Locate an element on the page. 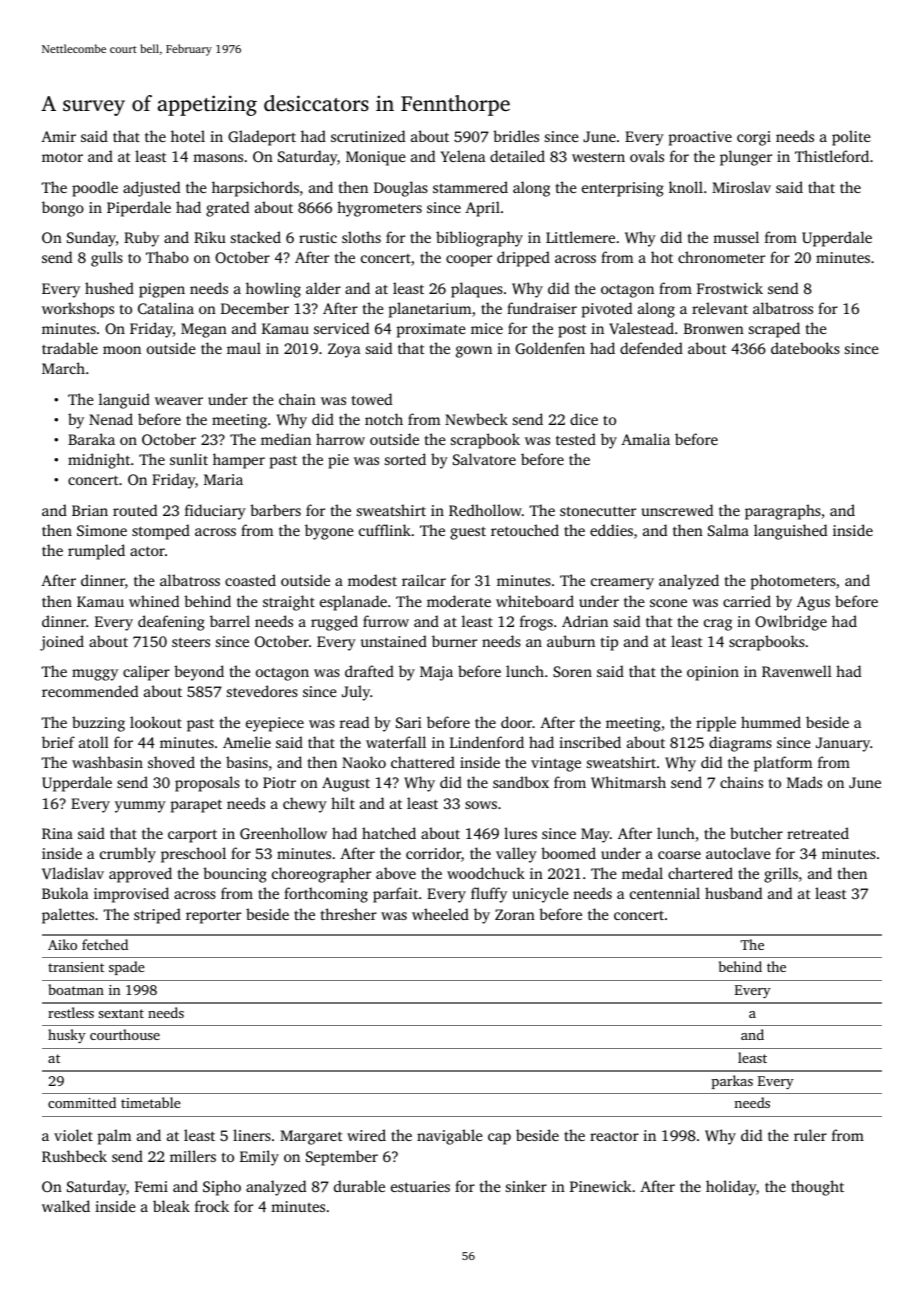  millers is located at coordinates (193, 1156).
